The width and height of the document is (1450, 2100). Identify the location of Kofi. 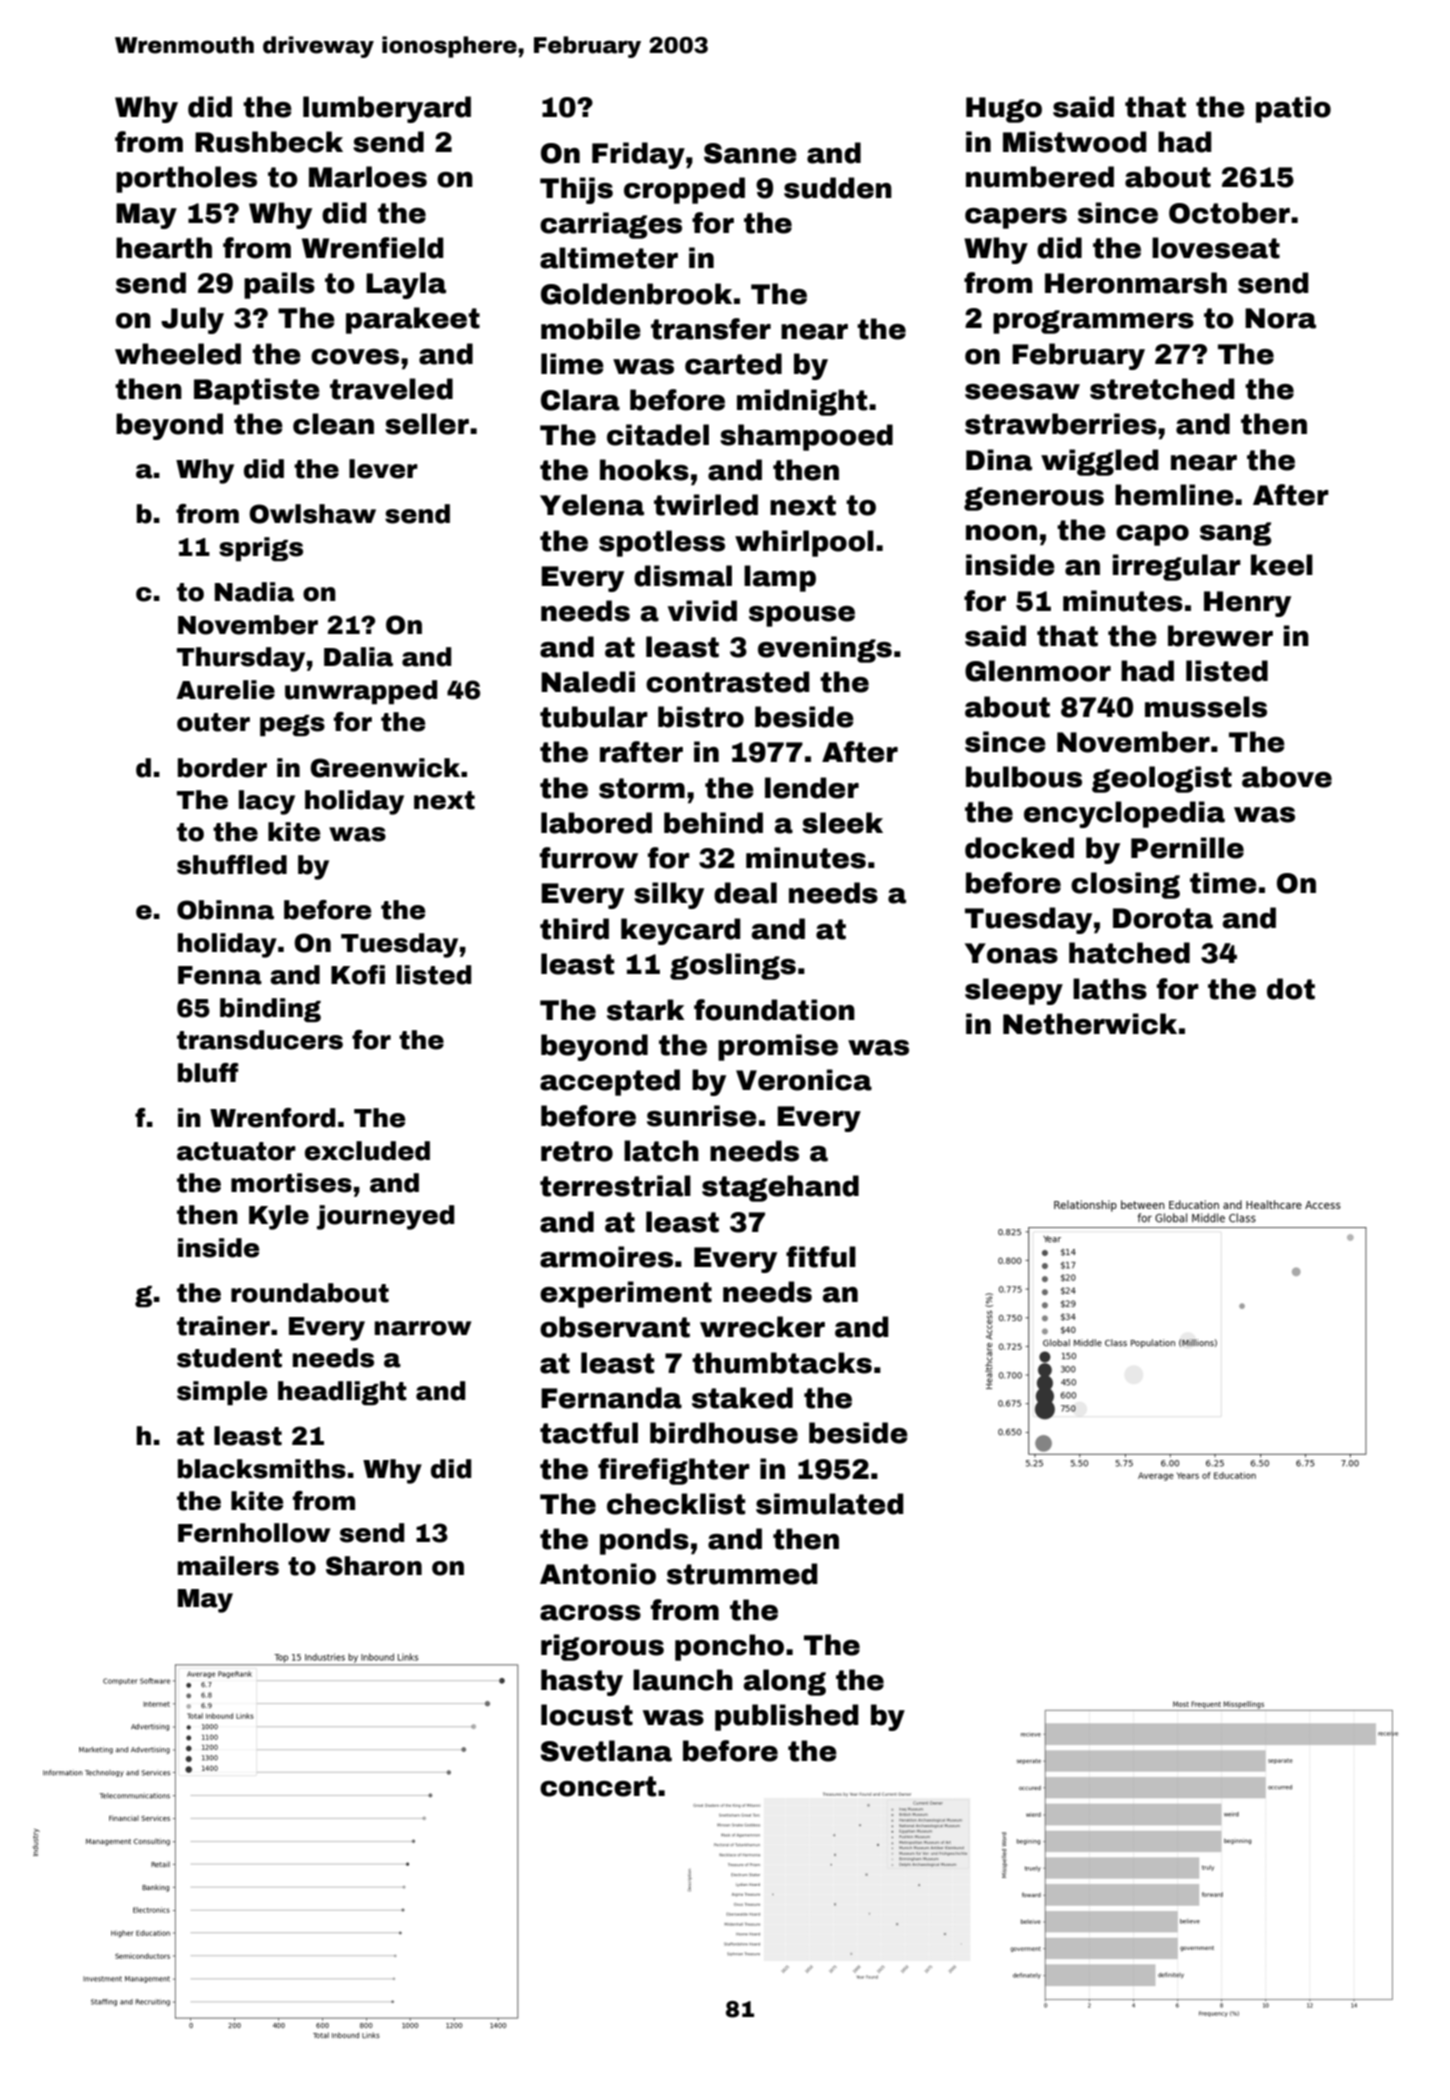
(358, 975).
